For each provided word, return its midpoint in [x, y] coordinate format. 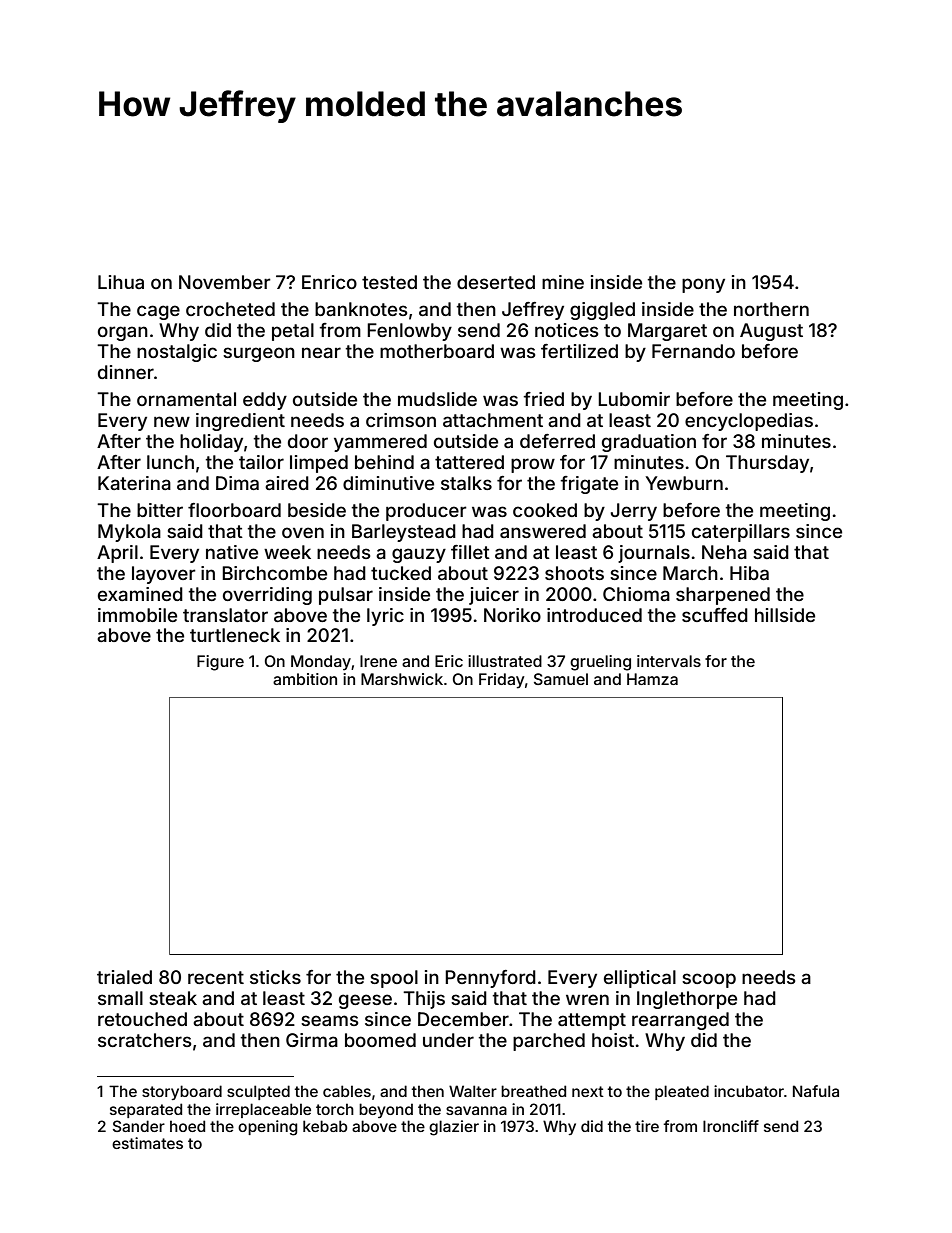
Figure [220, 663]
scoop [709, 980]
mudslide [437, 399]
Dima [237, 483]
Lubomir [634, 399]
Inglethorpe [687, 1000]
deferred [557, 441]
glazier [454, 1128]
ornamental [186, 399]
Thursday [767, 464]
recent [216, 977]
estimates [147, 1143]
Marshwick [402, 679]
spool [394, 979]
